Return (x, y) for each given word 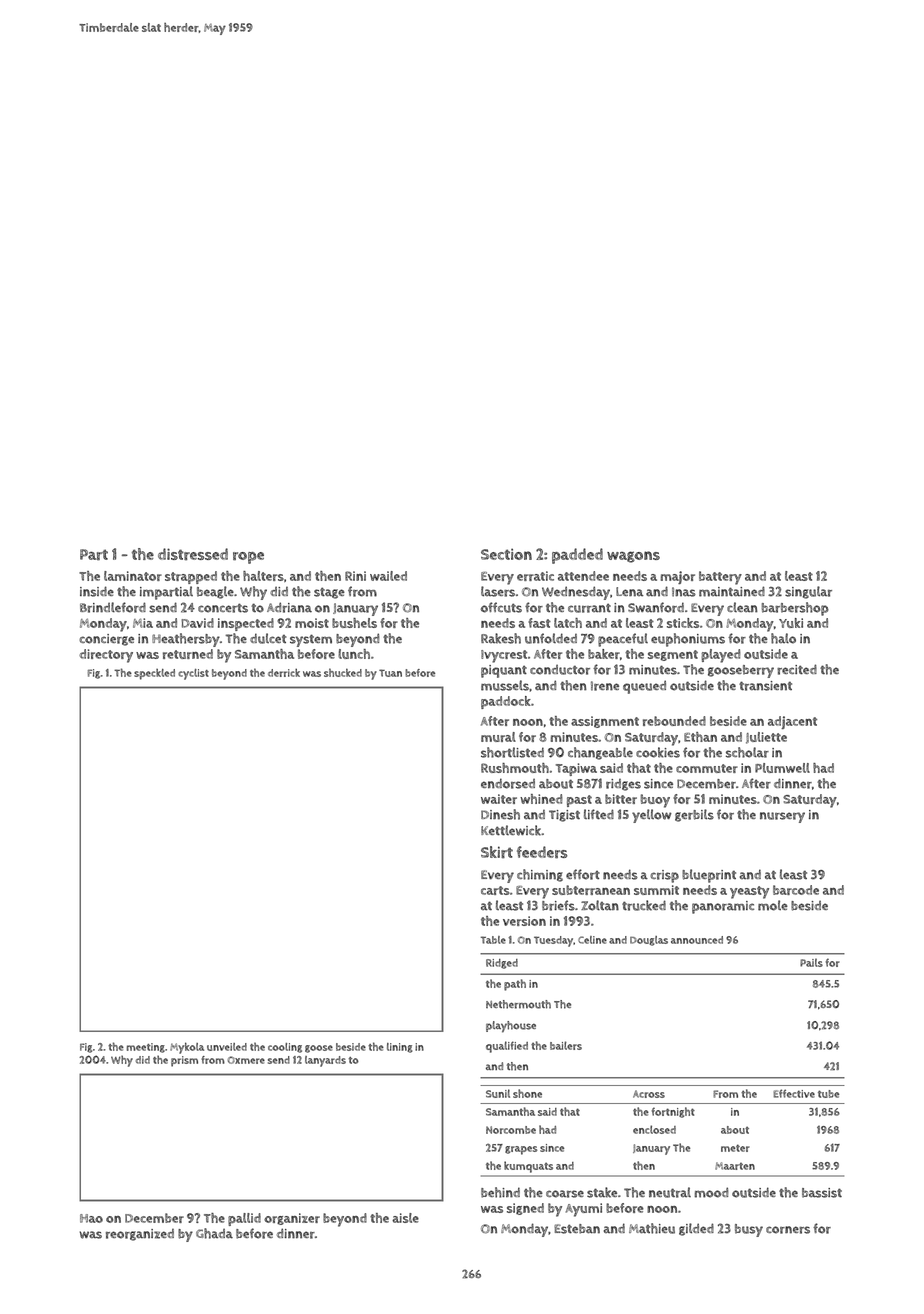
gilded (696, 1229)
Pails (811, 962)
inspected (246, 624)
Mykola (187, 1048)
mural (498, 737)
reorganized (140, 1235)
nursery (782, 817)
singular (808, 592)
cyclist (193, 674)
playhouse (511, 1027)
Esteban (577, 1229)
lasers (498, 591)
